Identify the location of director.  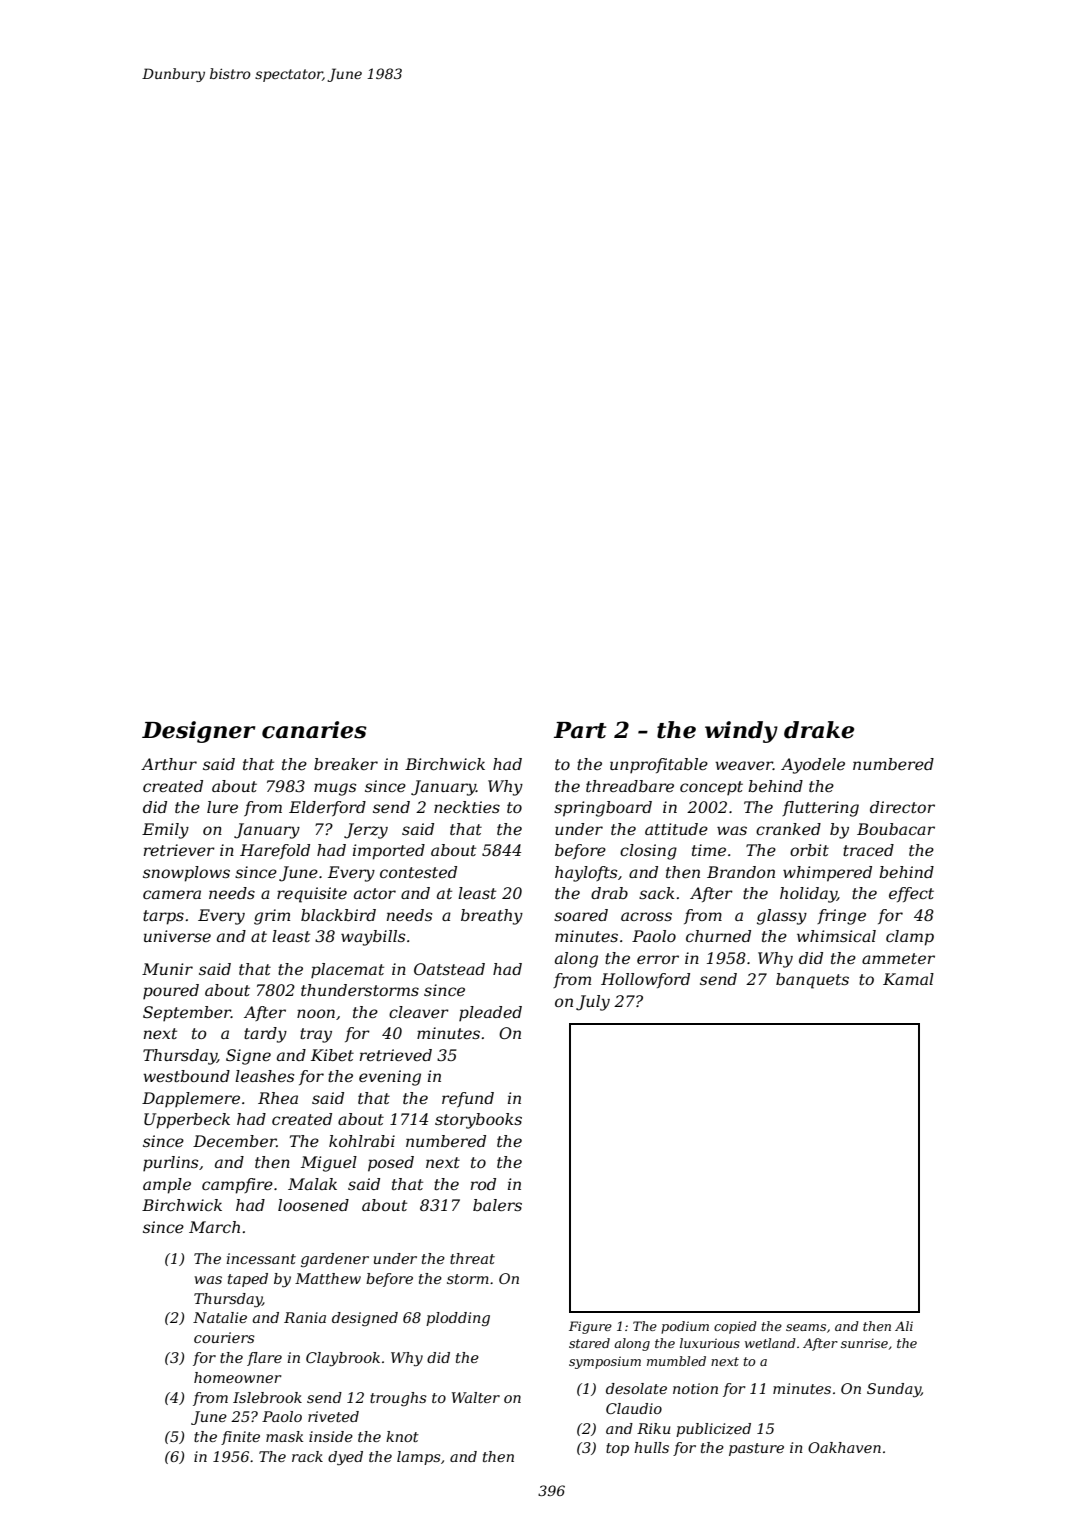
(902, 807).
